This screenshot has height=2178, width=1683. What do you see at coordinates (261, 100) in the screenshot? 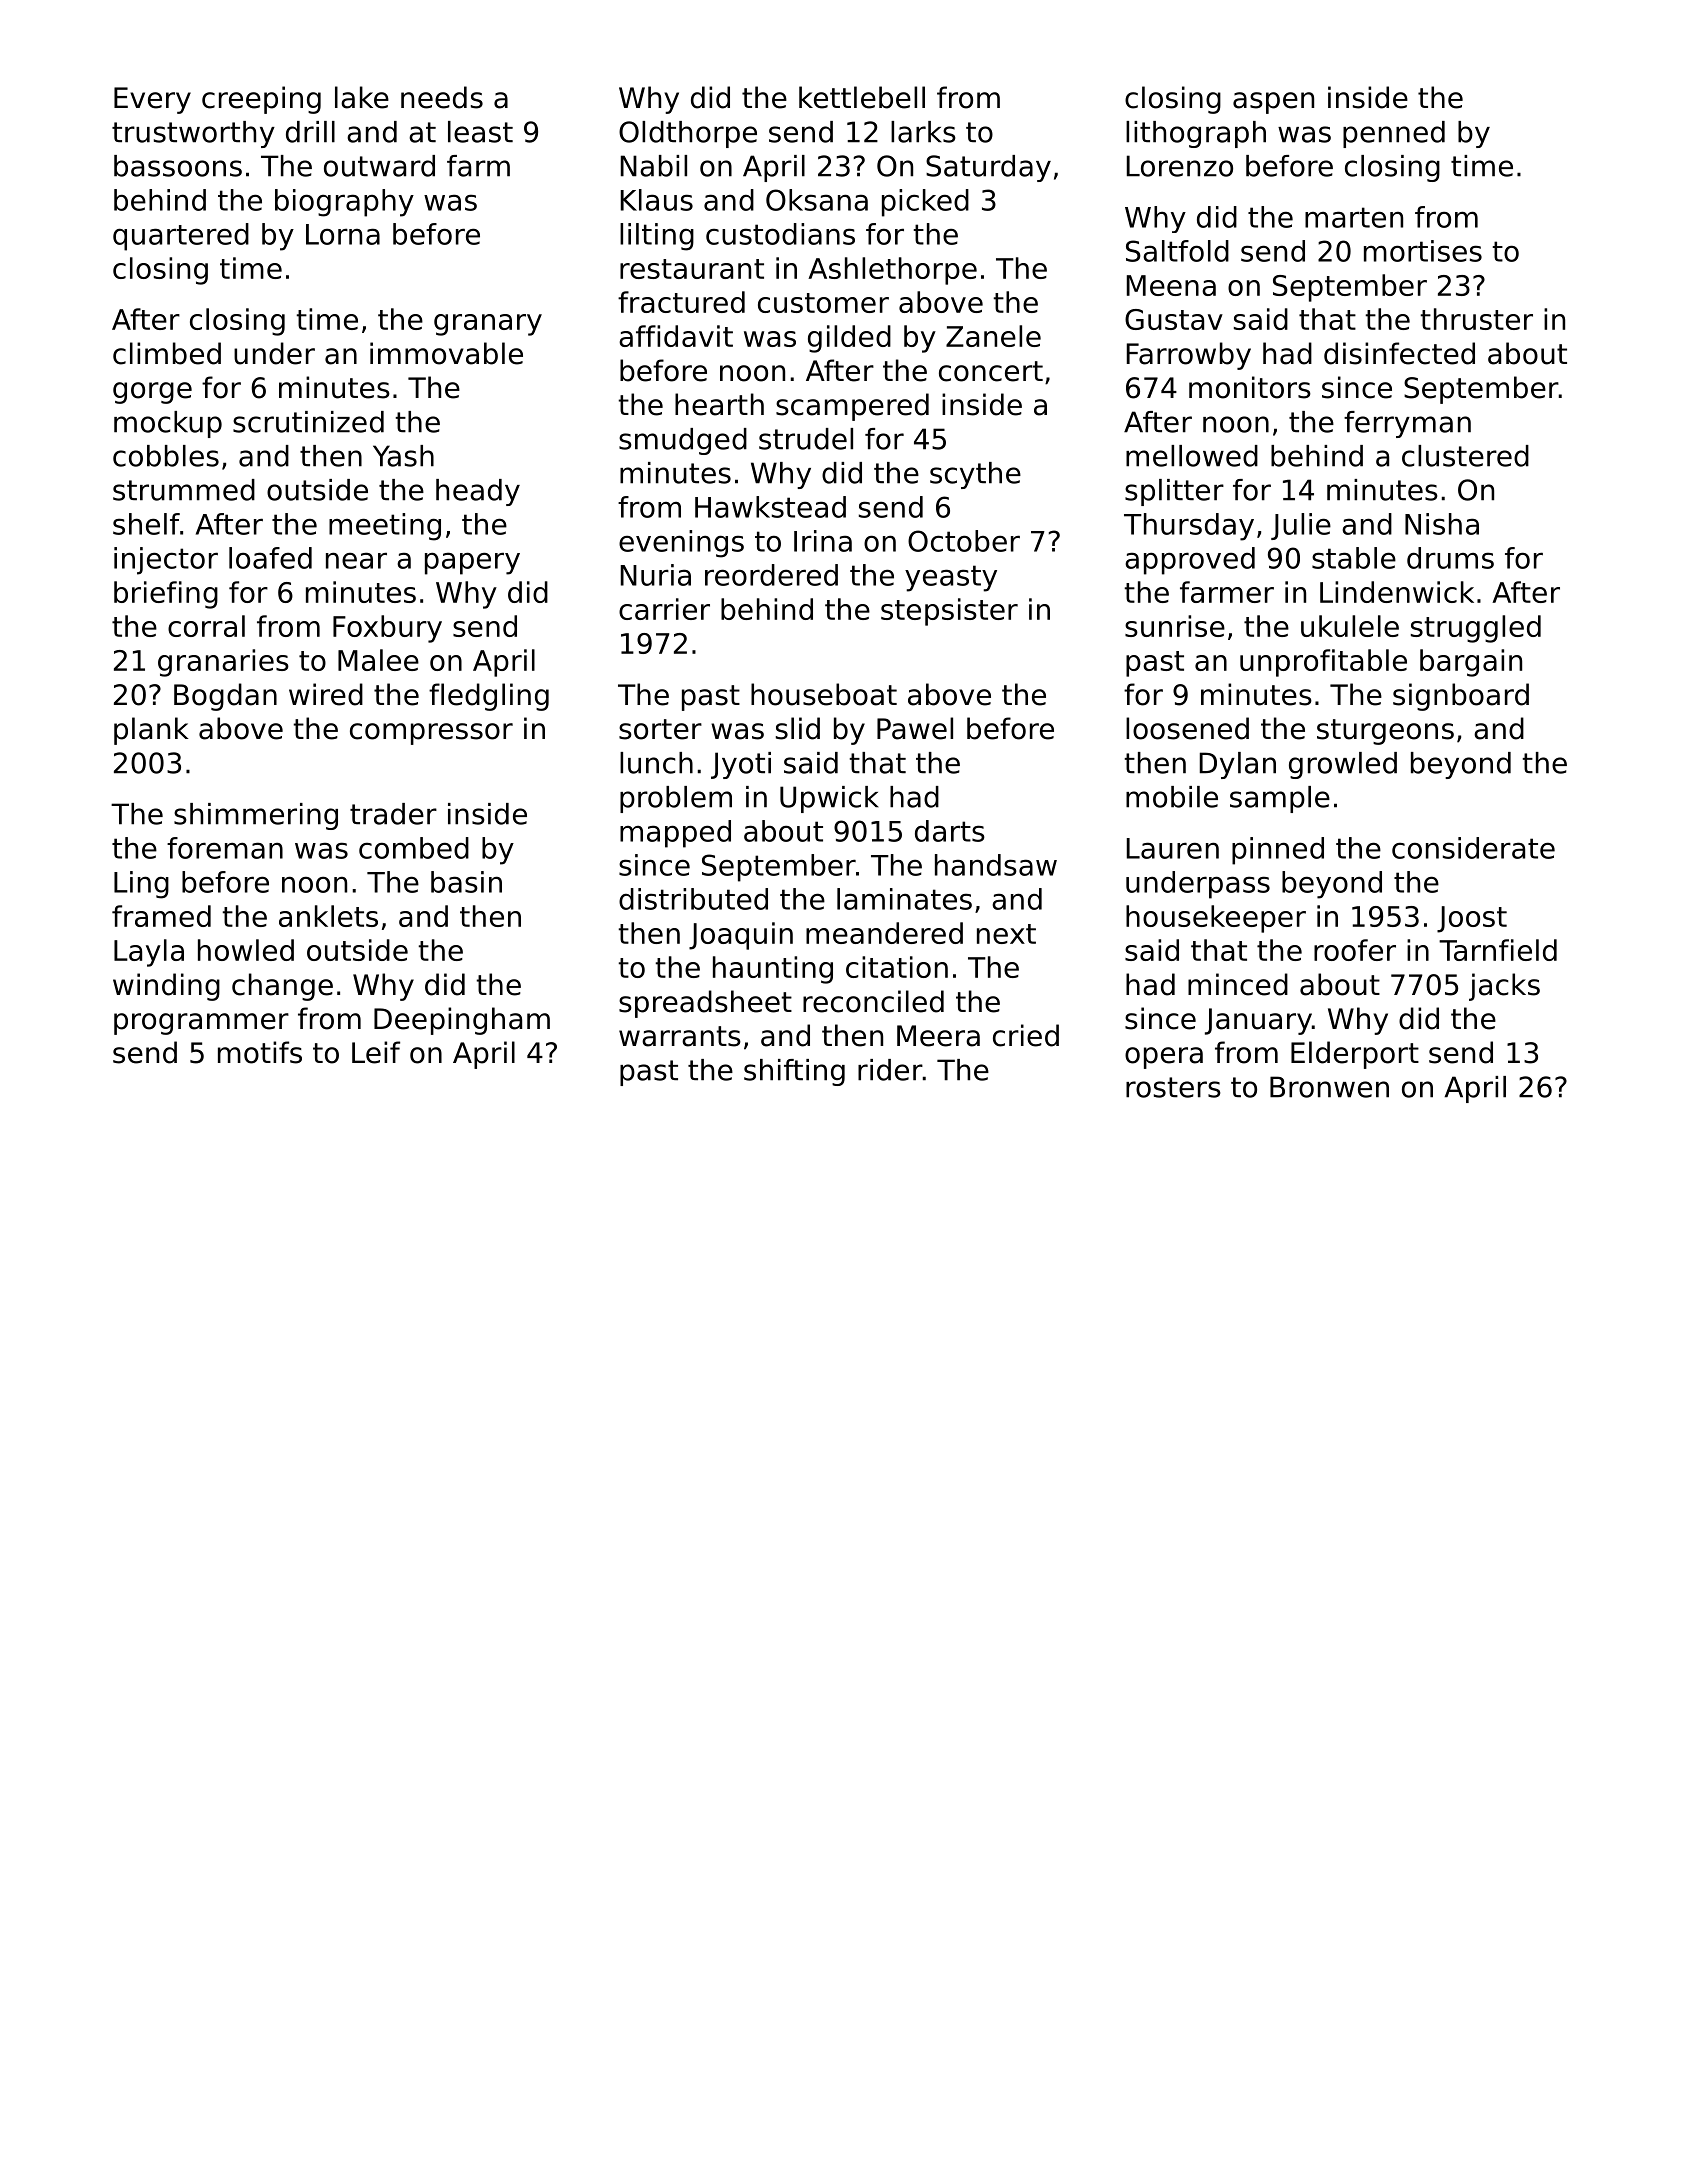
I see `creeping` at bounding box center [261, 100].
